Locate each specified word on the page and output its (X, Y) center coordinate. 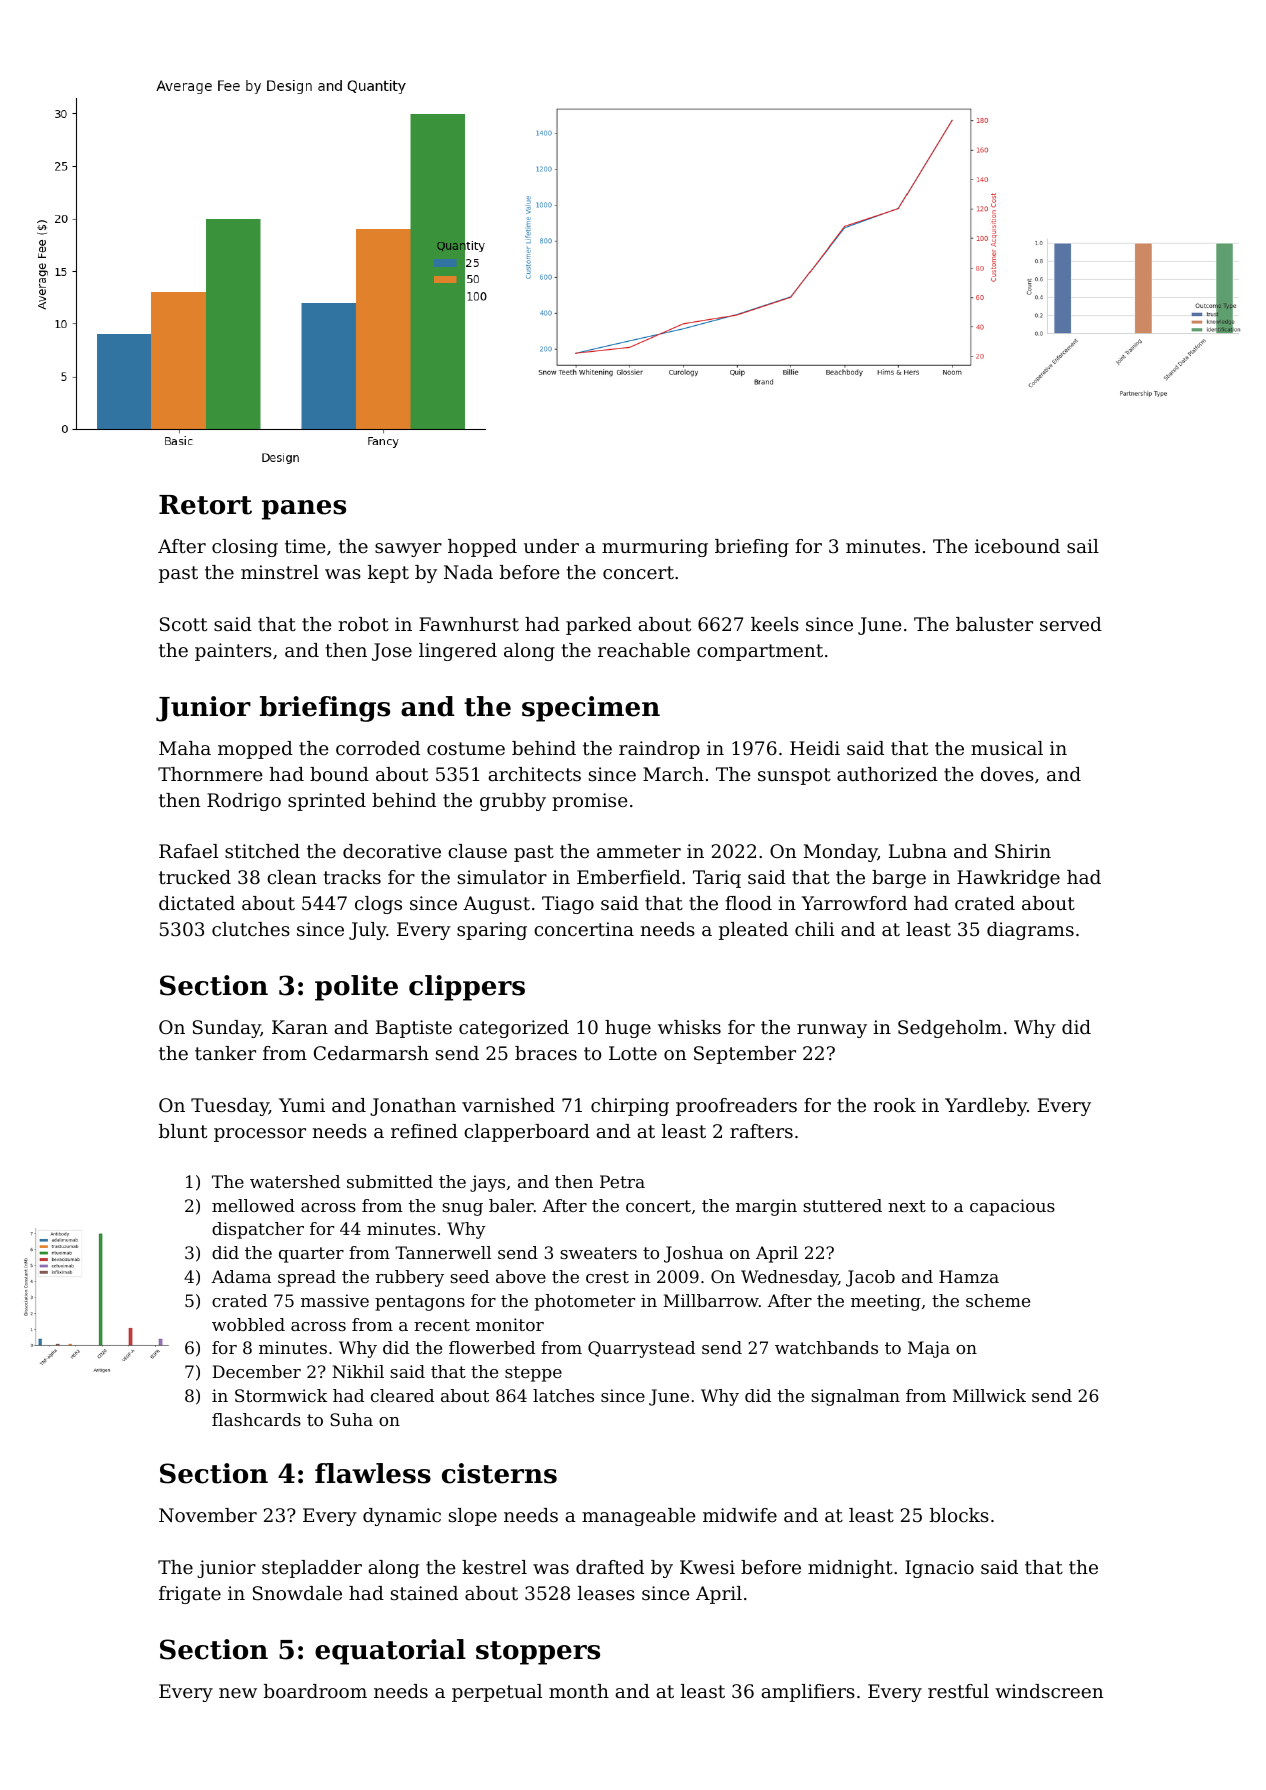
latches (563, 1395)
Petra (622, 1181)
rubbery (410, 1278)
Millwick (989, 1395)
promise (590, 802)
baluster (994, 624)
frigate (190, 1595)
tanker (225, 1053)
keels (775, 624)
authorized (887, 774)
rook (895, 1105)
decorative (392, 851)
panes (304, 510)
